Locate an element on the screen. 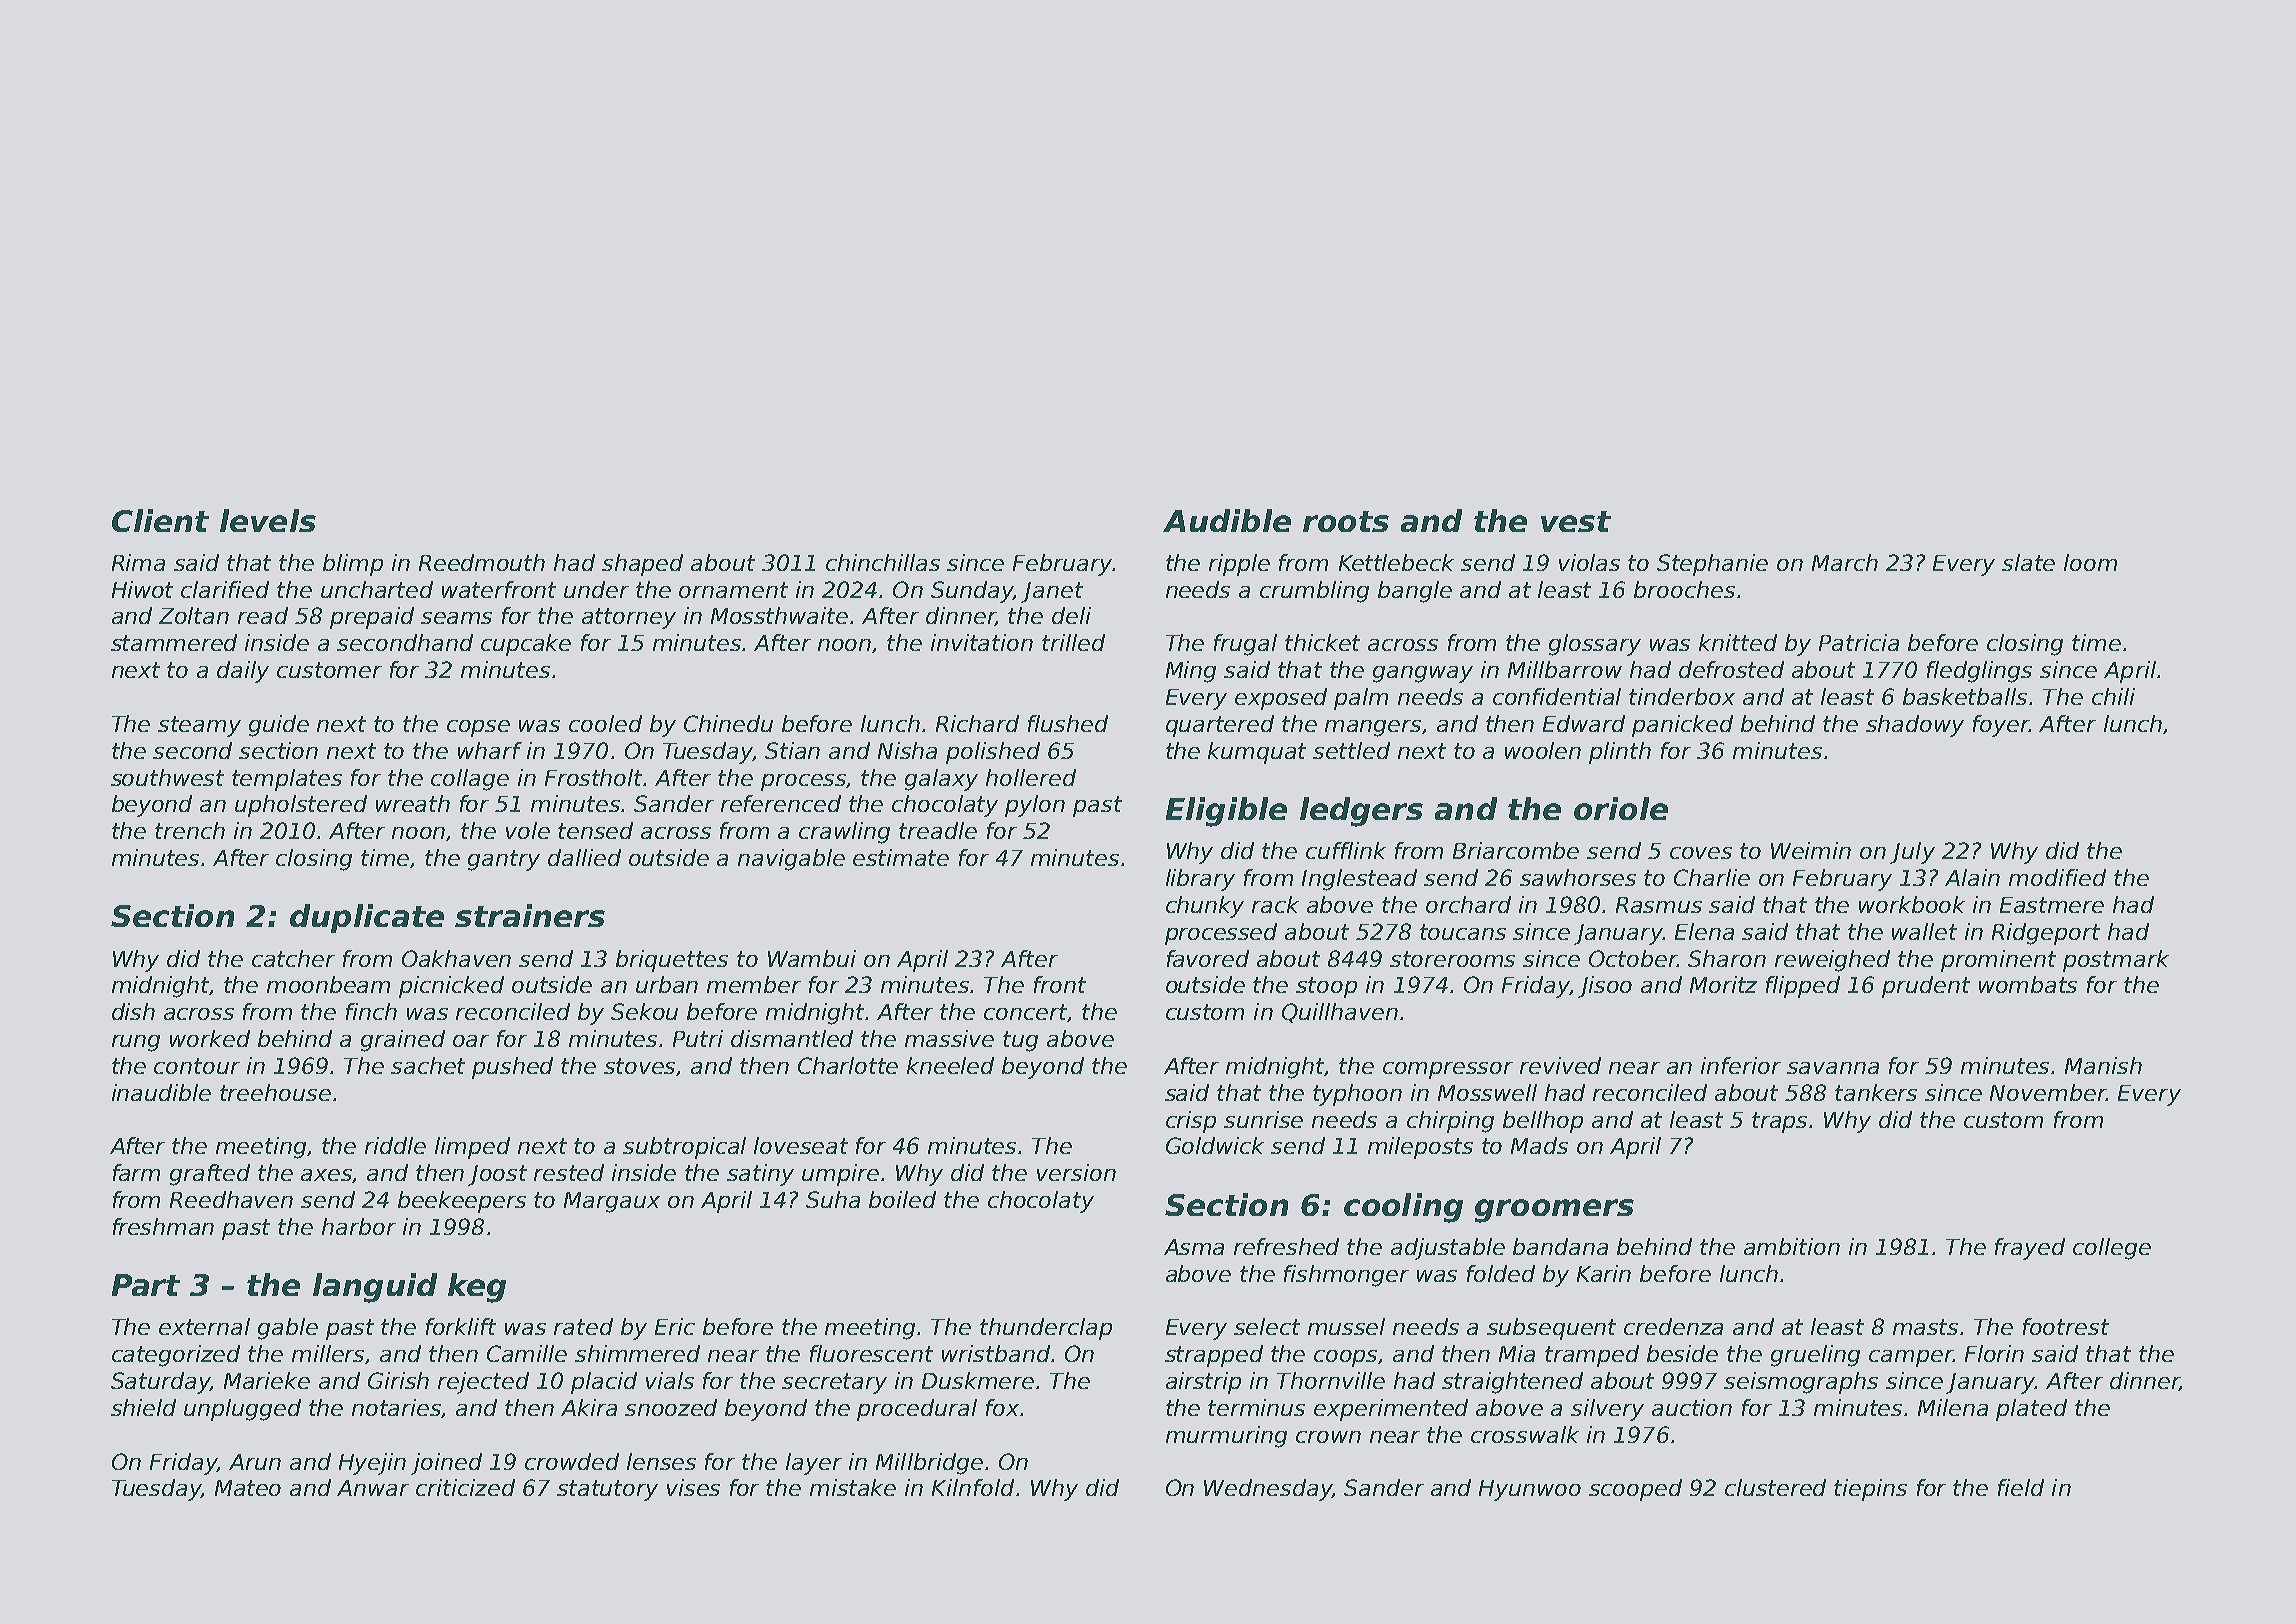 The height and width of the screenshot is (1624, 2296). Part is located at coordinates (146, 1285).
